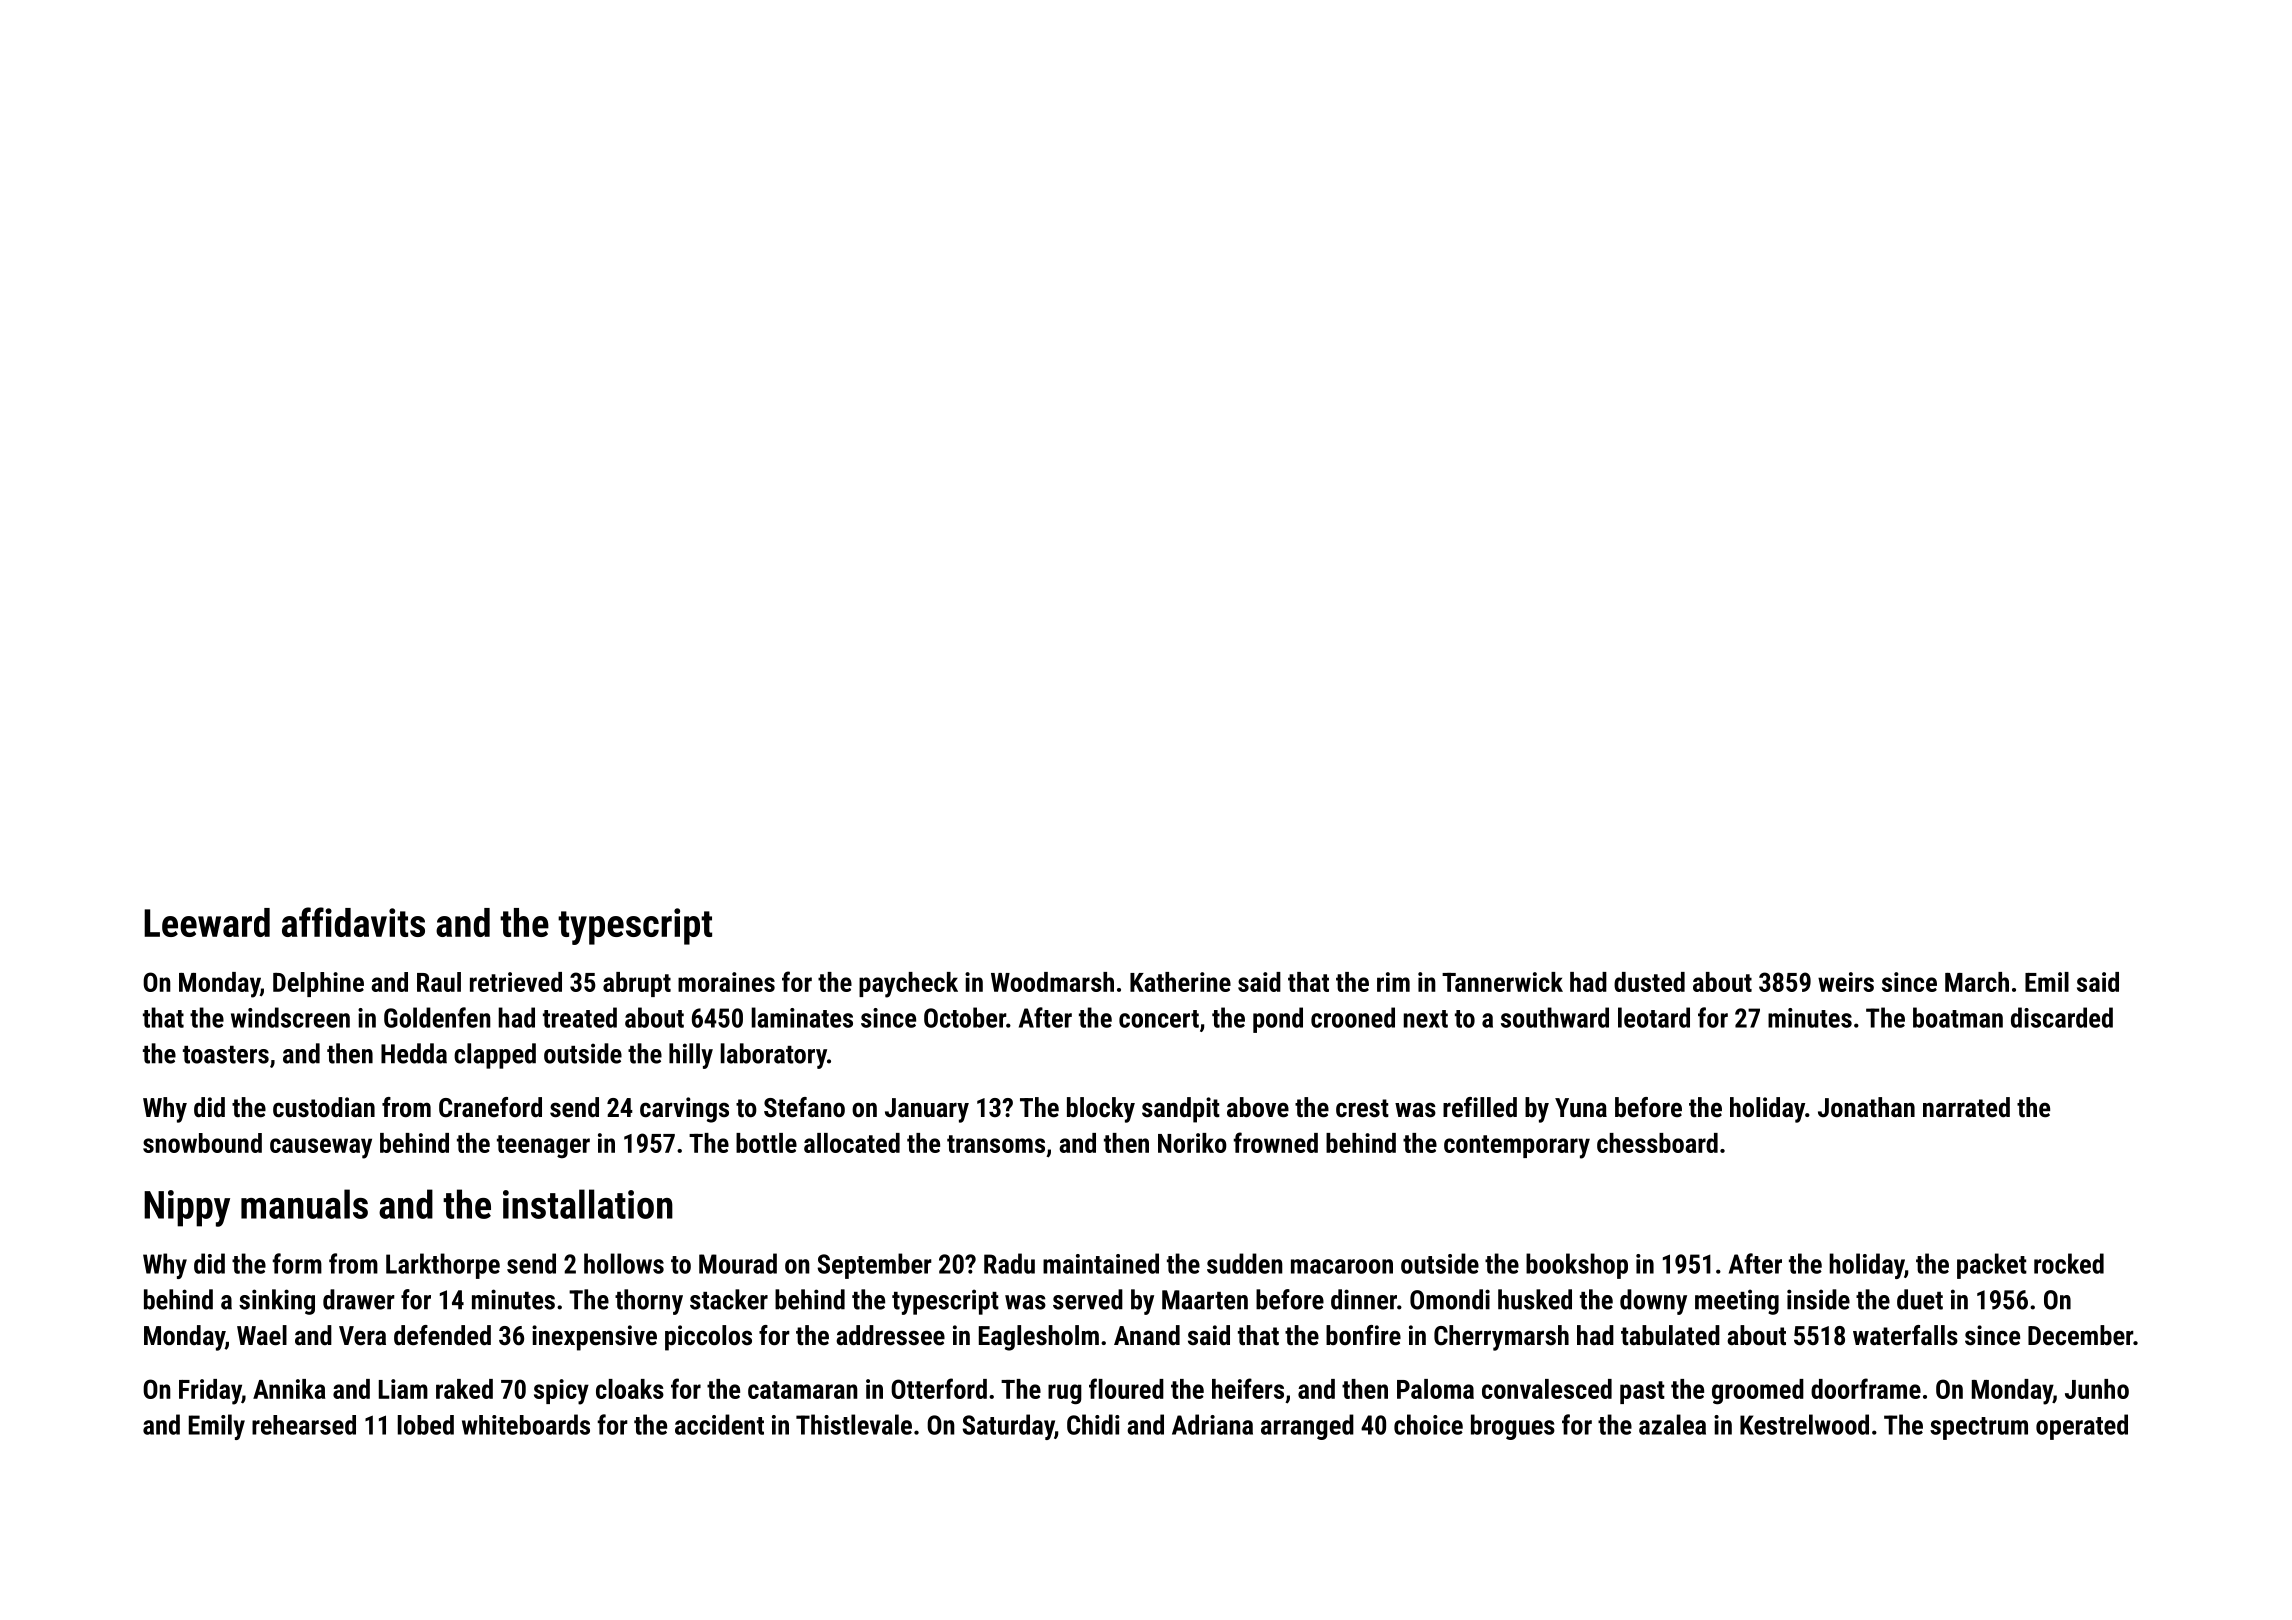 The image size is (2292, 1620). I want to click on affidavits, so click(353, 922).
